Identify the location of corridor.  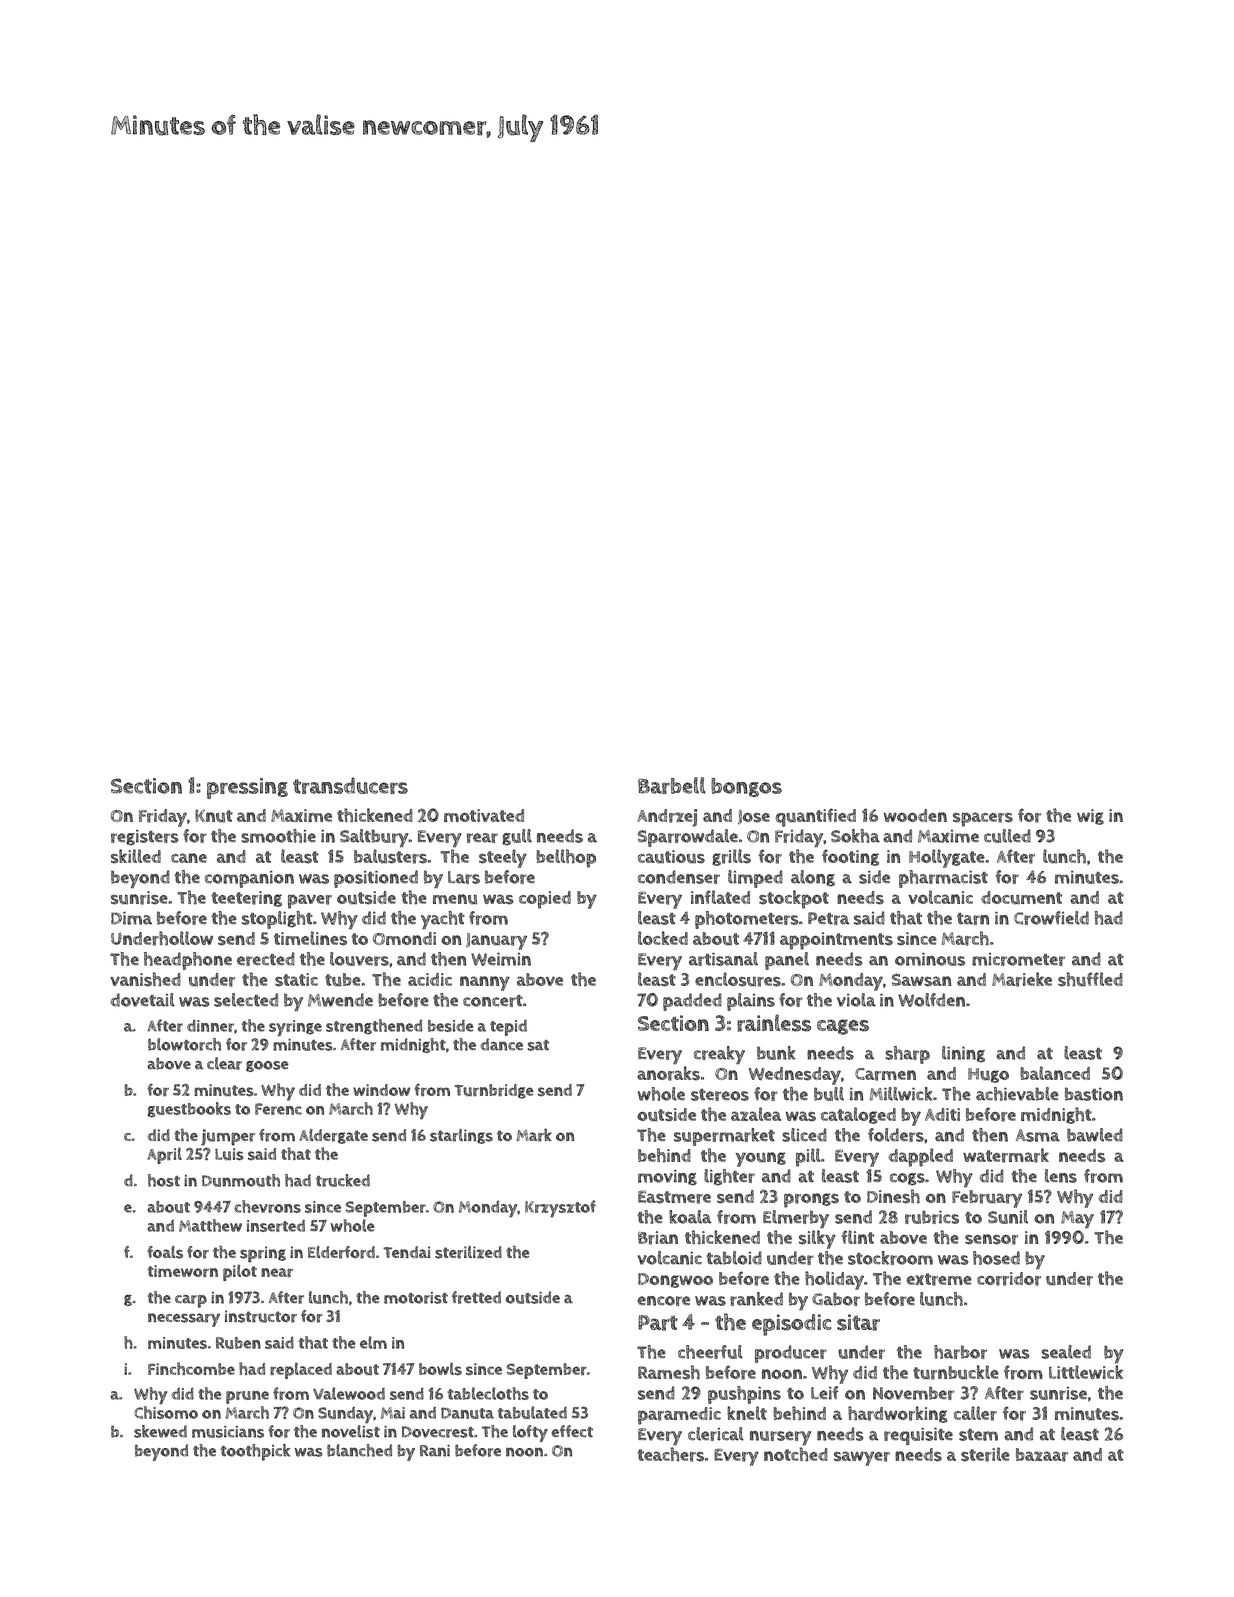
(1009, 1279).
